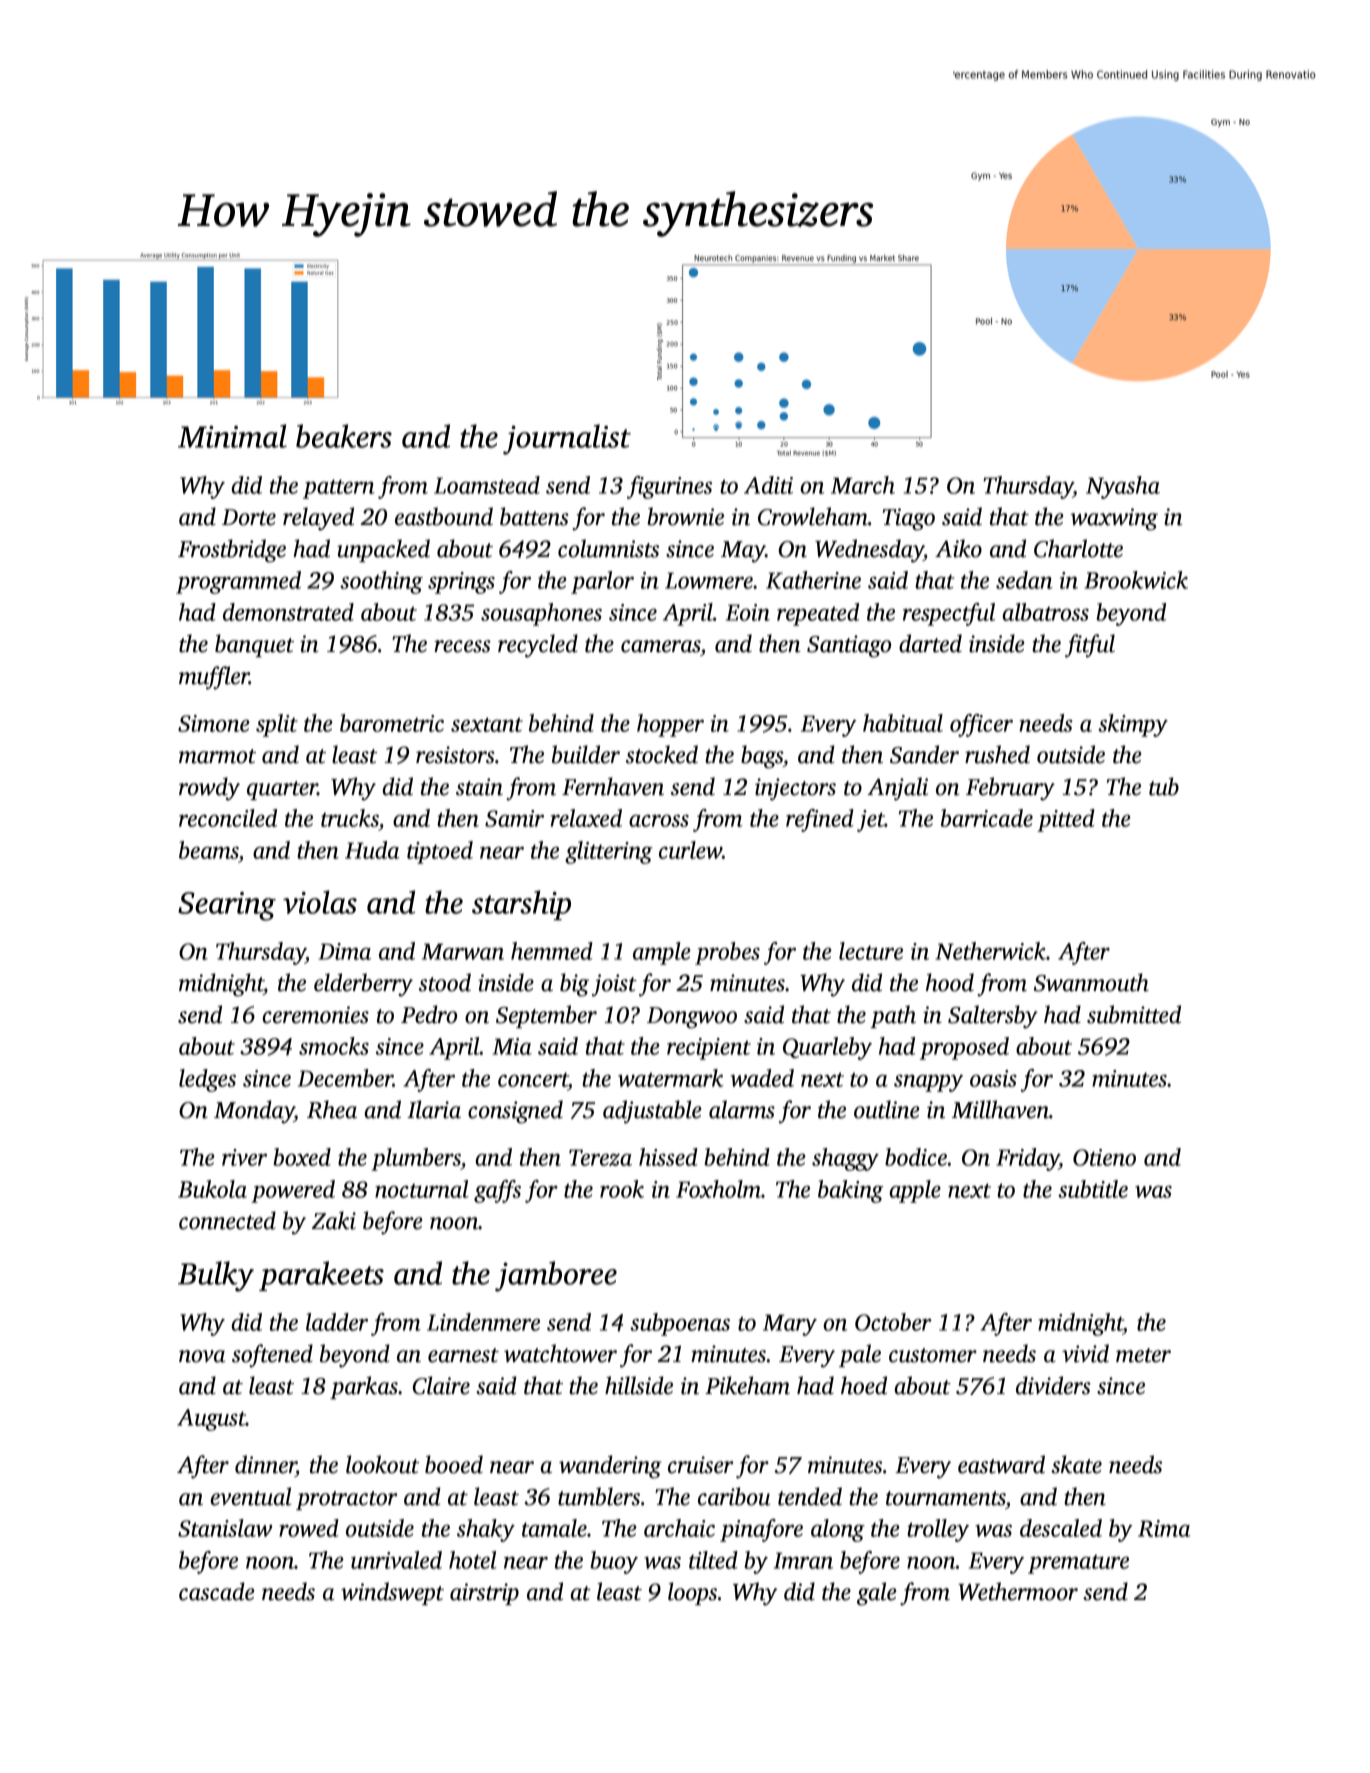 The width and height of the screenshot is (1370, 1773). What do you see at coordinates (1134, 1014) in the screenshot?
I see `submitted` at bounding box center [1134, 1014].
